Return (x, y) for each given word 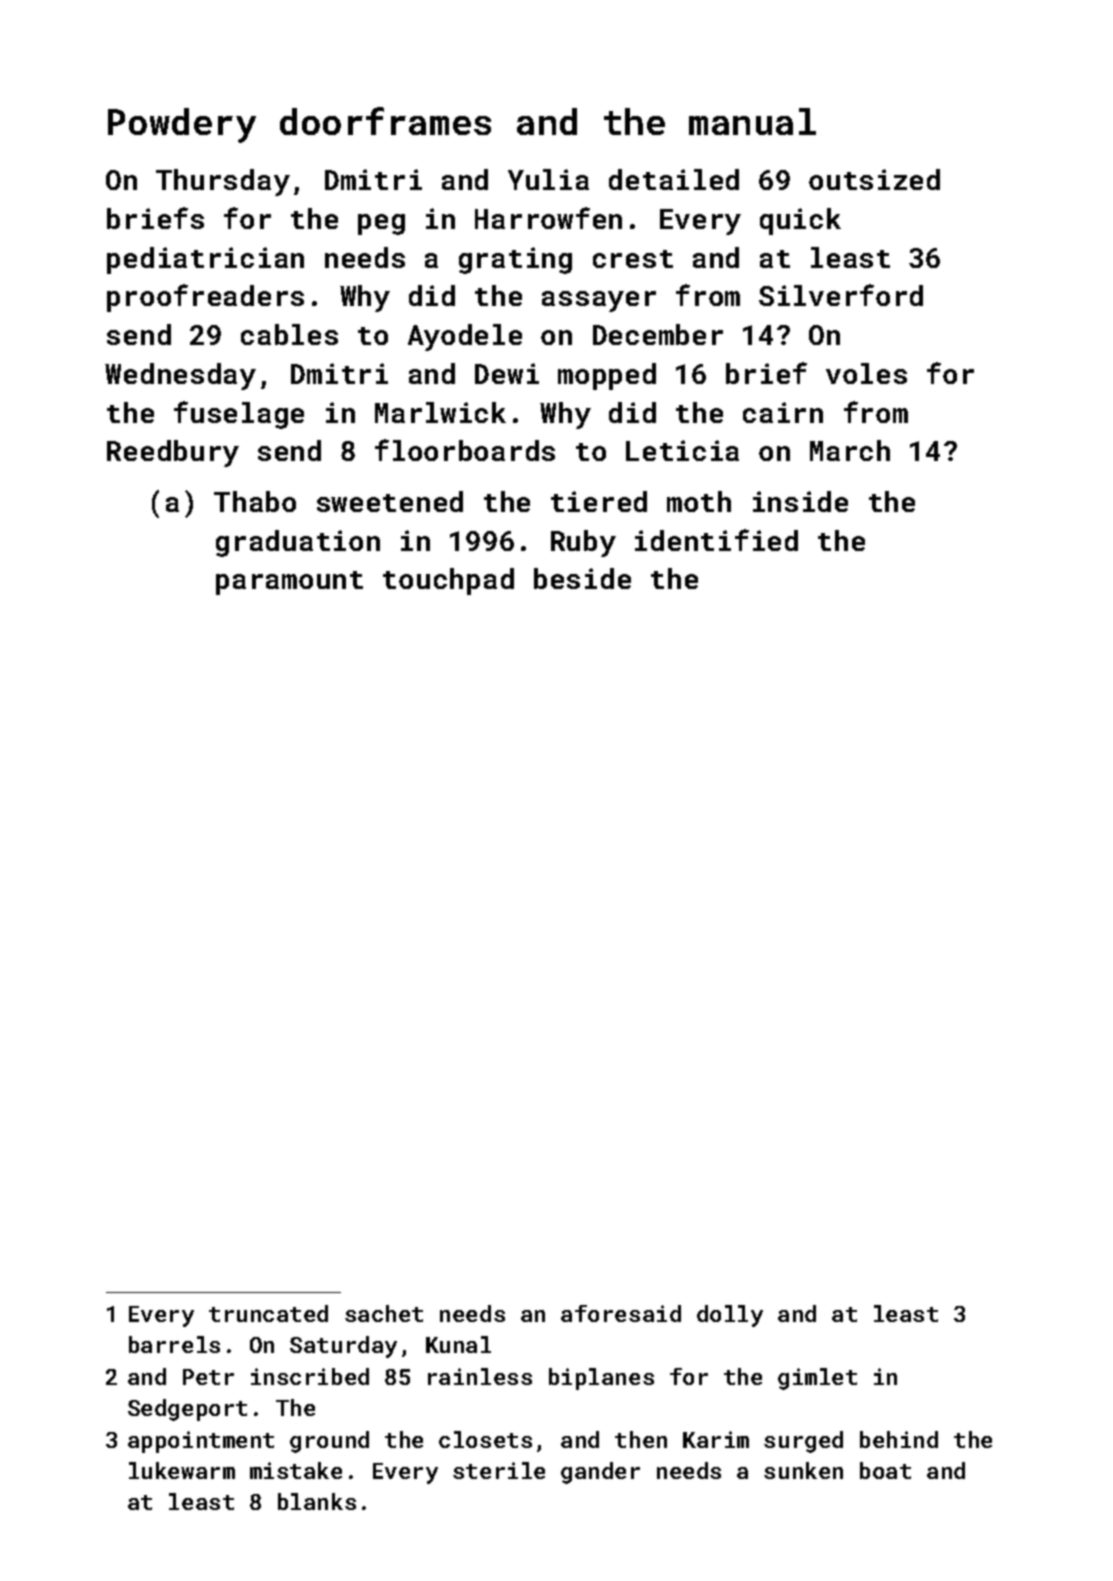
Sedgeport (187, 1410)
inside (800, 501)
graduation (298, 543)
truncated (268, 1313)
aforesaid (621, 1313)
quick (800, 221)
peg (381, 224)
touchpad (448, 581)
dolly (730, 1316)
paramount (289, 583)
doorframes (385, 121)
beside (582, 578)
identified (716, 540)
